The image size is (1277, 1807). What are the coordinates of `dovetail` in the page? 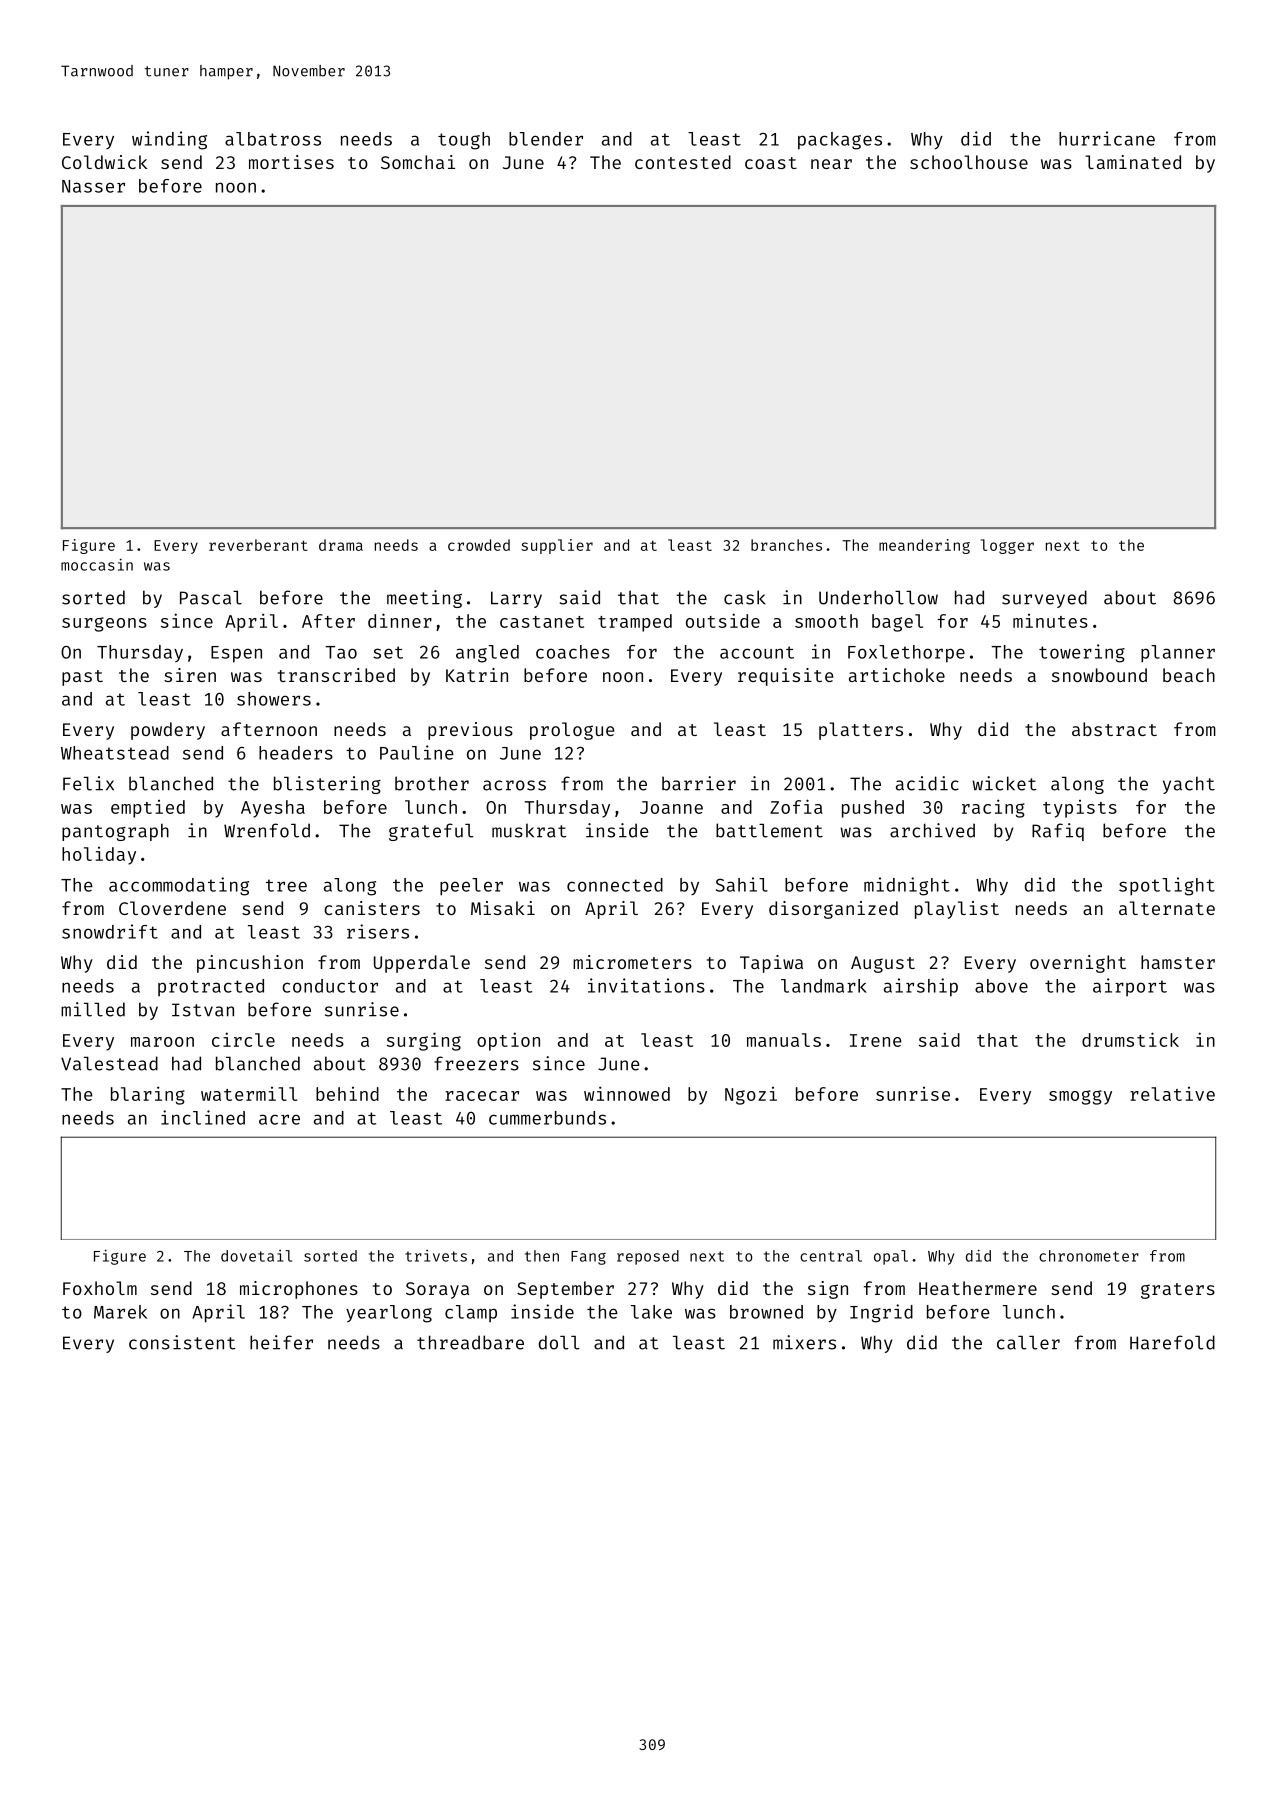 It's located at (256, 1256).
